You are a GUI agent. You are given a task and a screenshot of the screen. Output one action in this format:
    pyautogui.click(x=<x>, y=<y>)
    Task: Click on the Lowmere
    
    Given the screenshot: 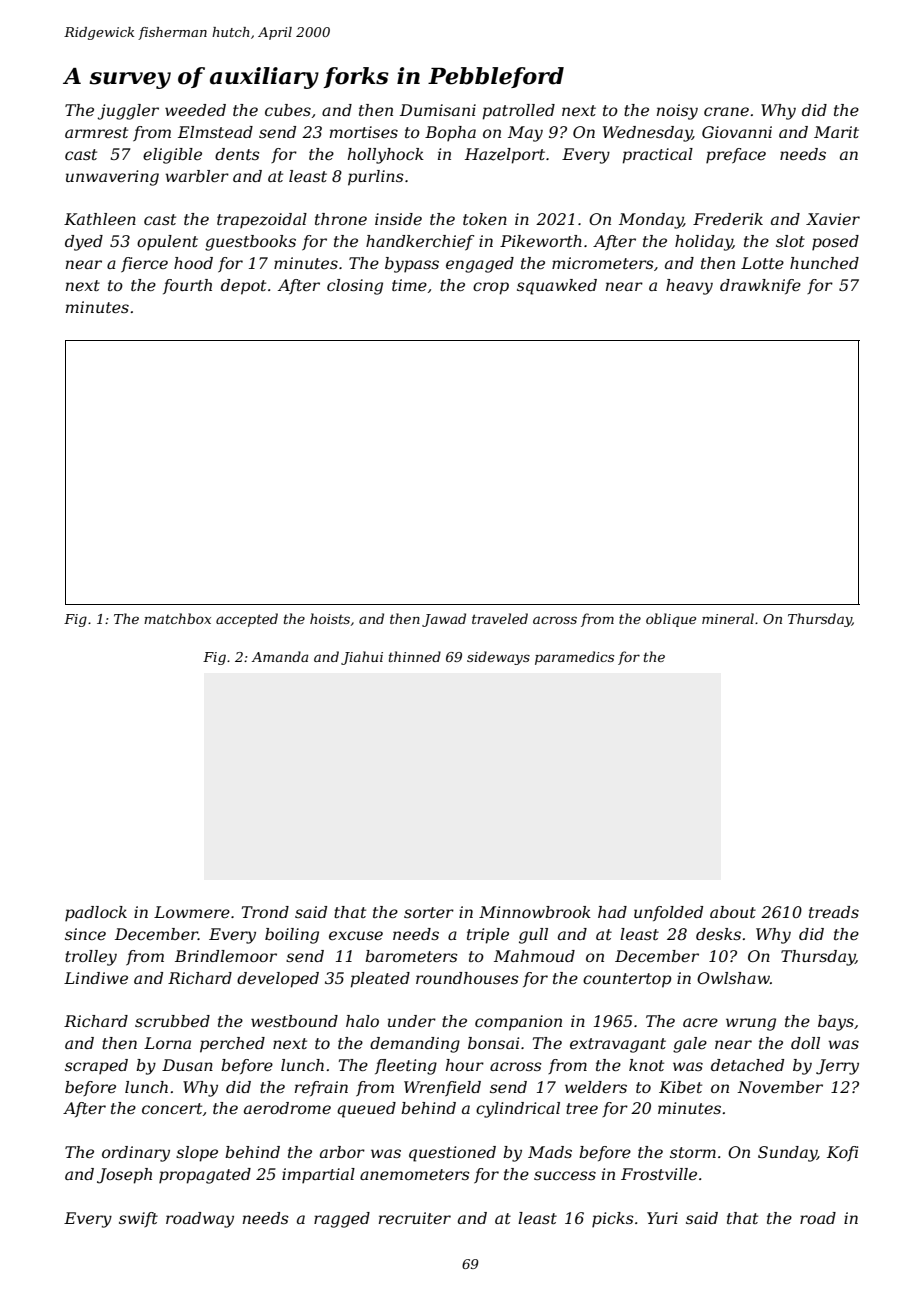 What is the action you would take?
    pyautogui.click(x=192, y=912)
